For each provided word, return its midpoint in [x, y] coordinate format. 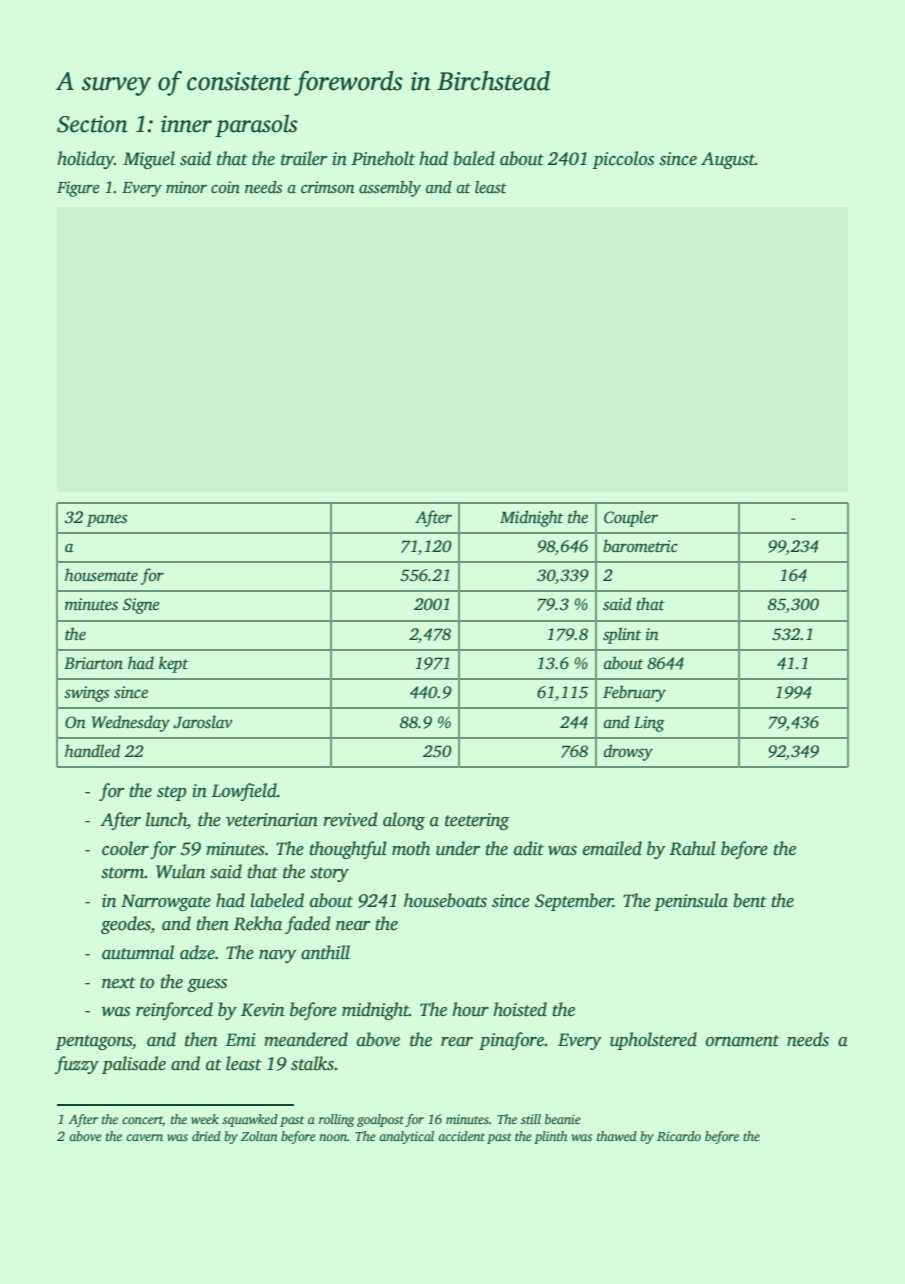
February [634, 693]
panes [107, 520]
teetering [477, 821]
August [728, 160]
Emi [240, 1040]
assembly [390, 189]
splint [622, 635]
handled [92, 751]
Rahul [692, 848]
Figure [78, 189]
